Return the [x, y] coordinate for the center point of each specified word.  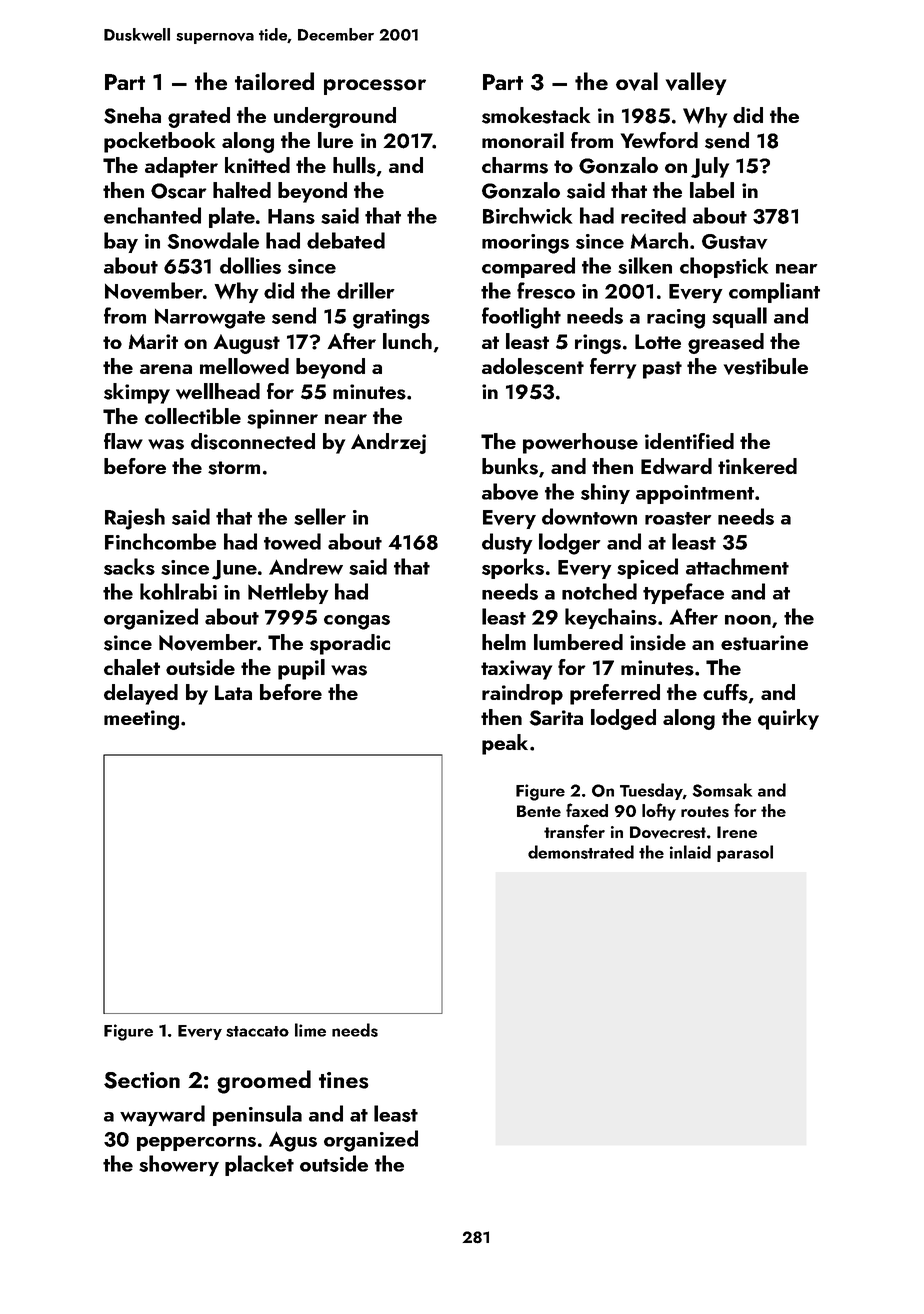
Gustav [734, 241]
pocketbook [159, 142]
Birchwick [527, 215]
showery [179, 1165]
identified [689, 441]
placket [259, 1165]
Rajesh [135, 519]
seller [320, 516]
